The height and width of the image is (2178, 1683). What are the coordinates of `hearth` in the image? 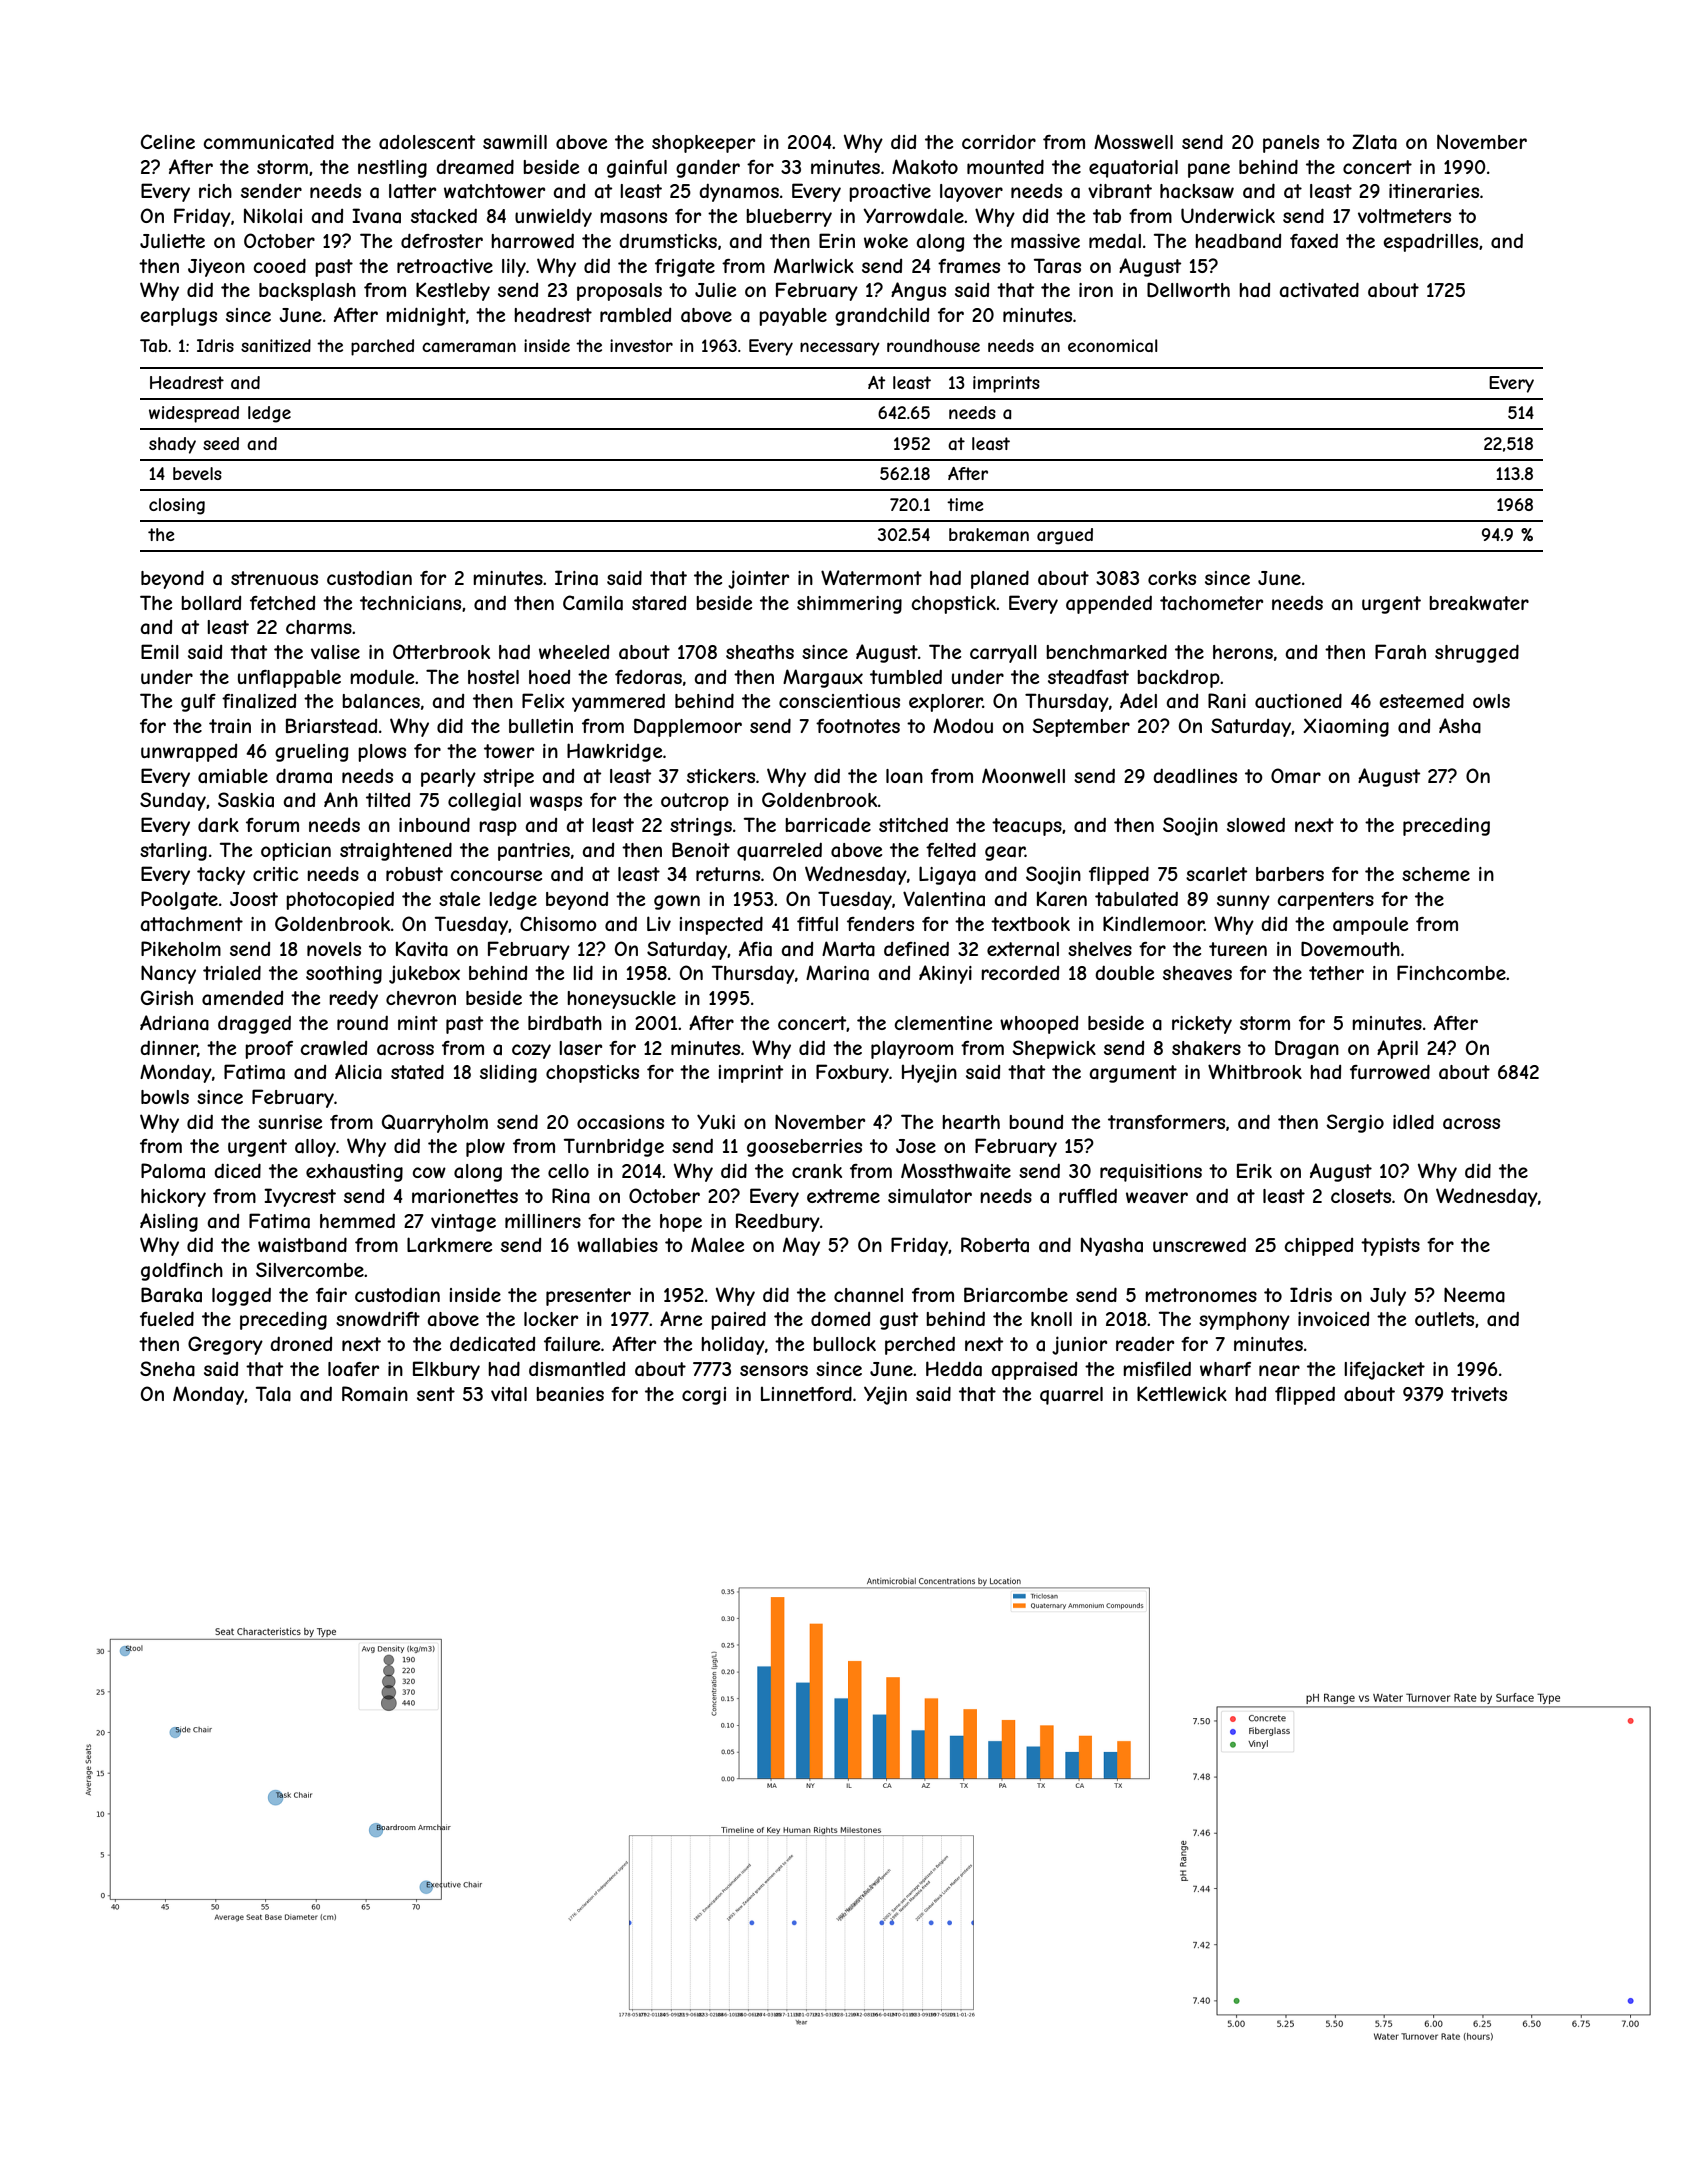 It's located at (971, 1122).
